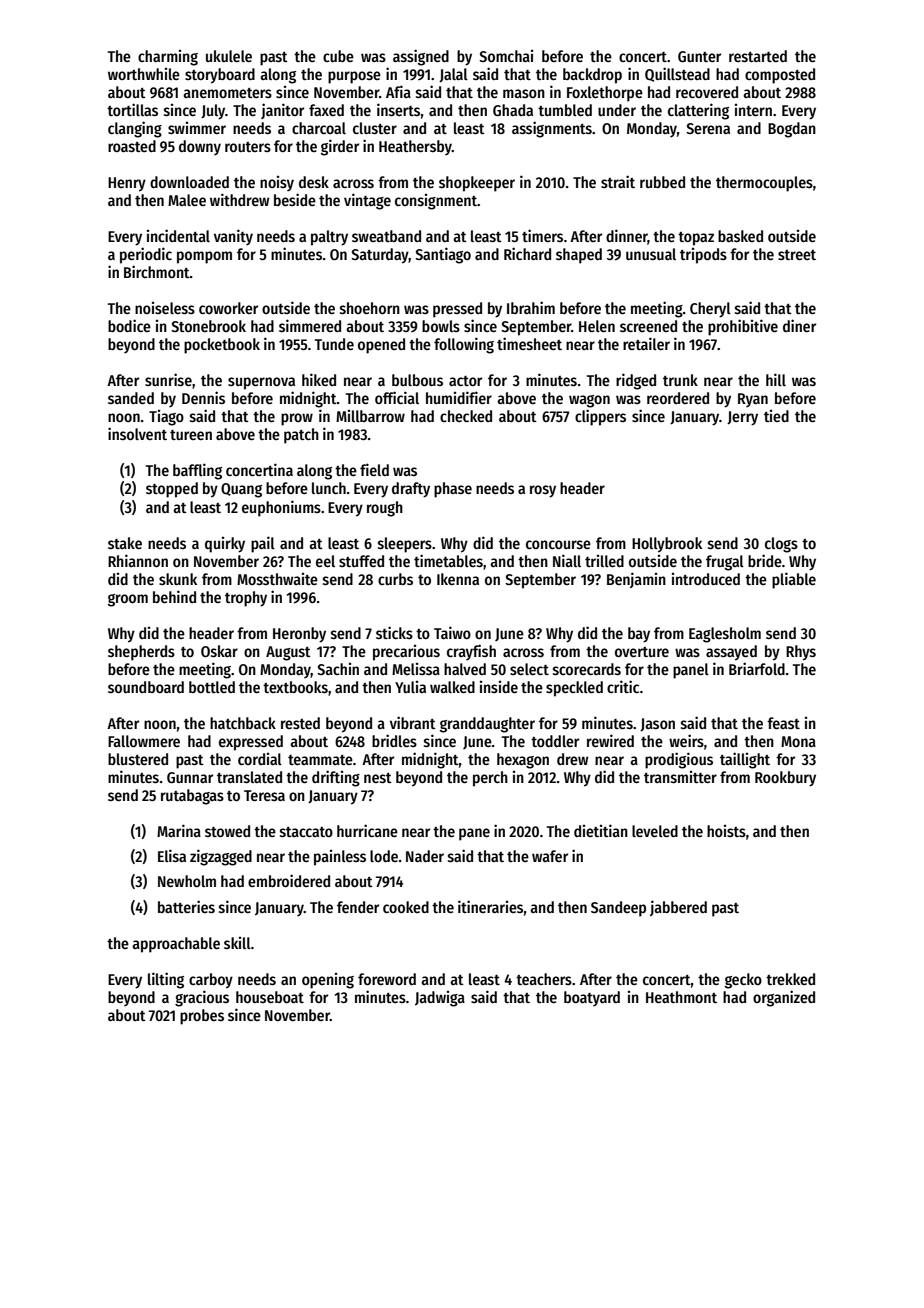 The width and height of the screenshot is (924, 1308). I want to click on euphoniums, so click(281, 508).
